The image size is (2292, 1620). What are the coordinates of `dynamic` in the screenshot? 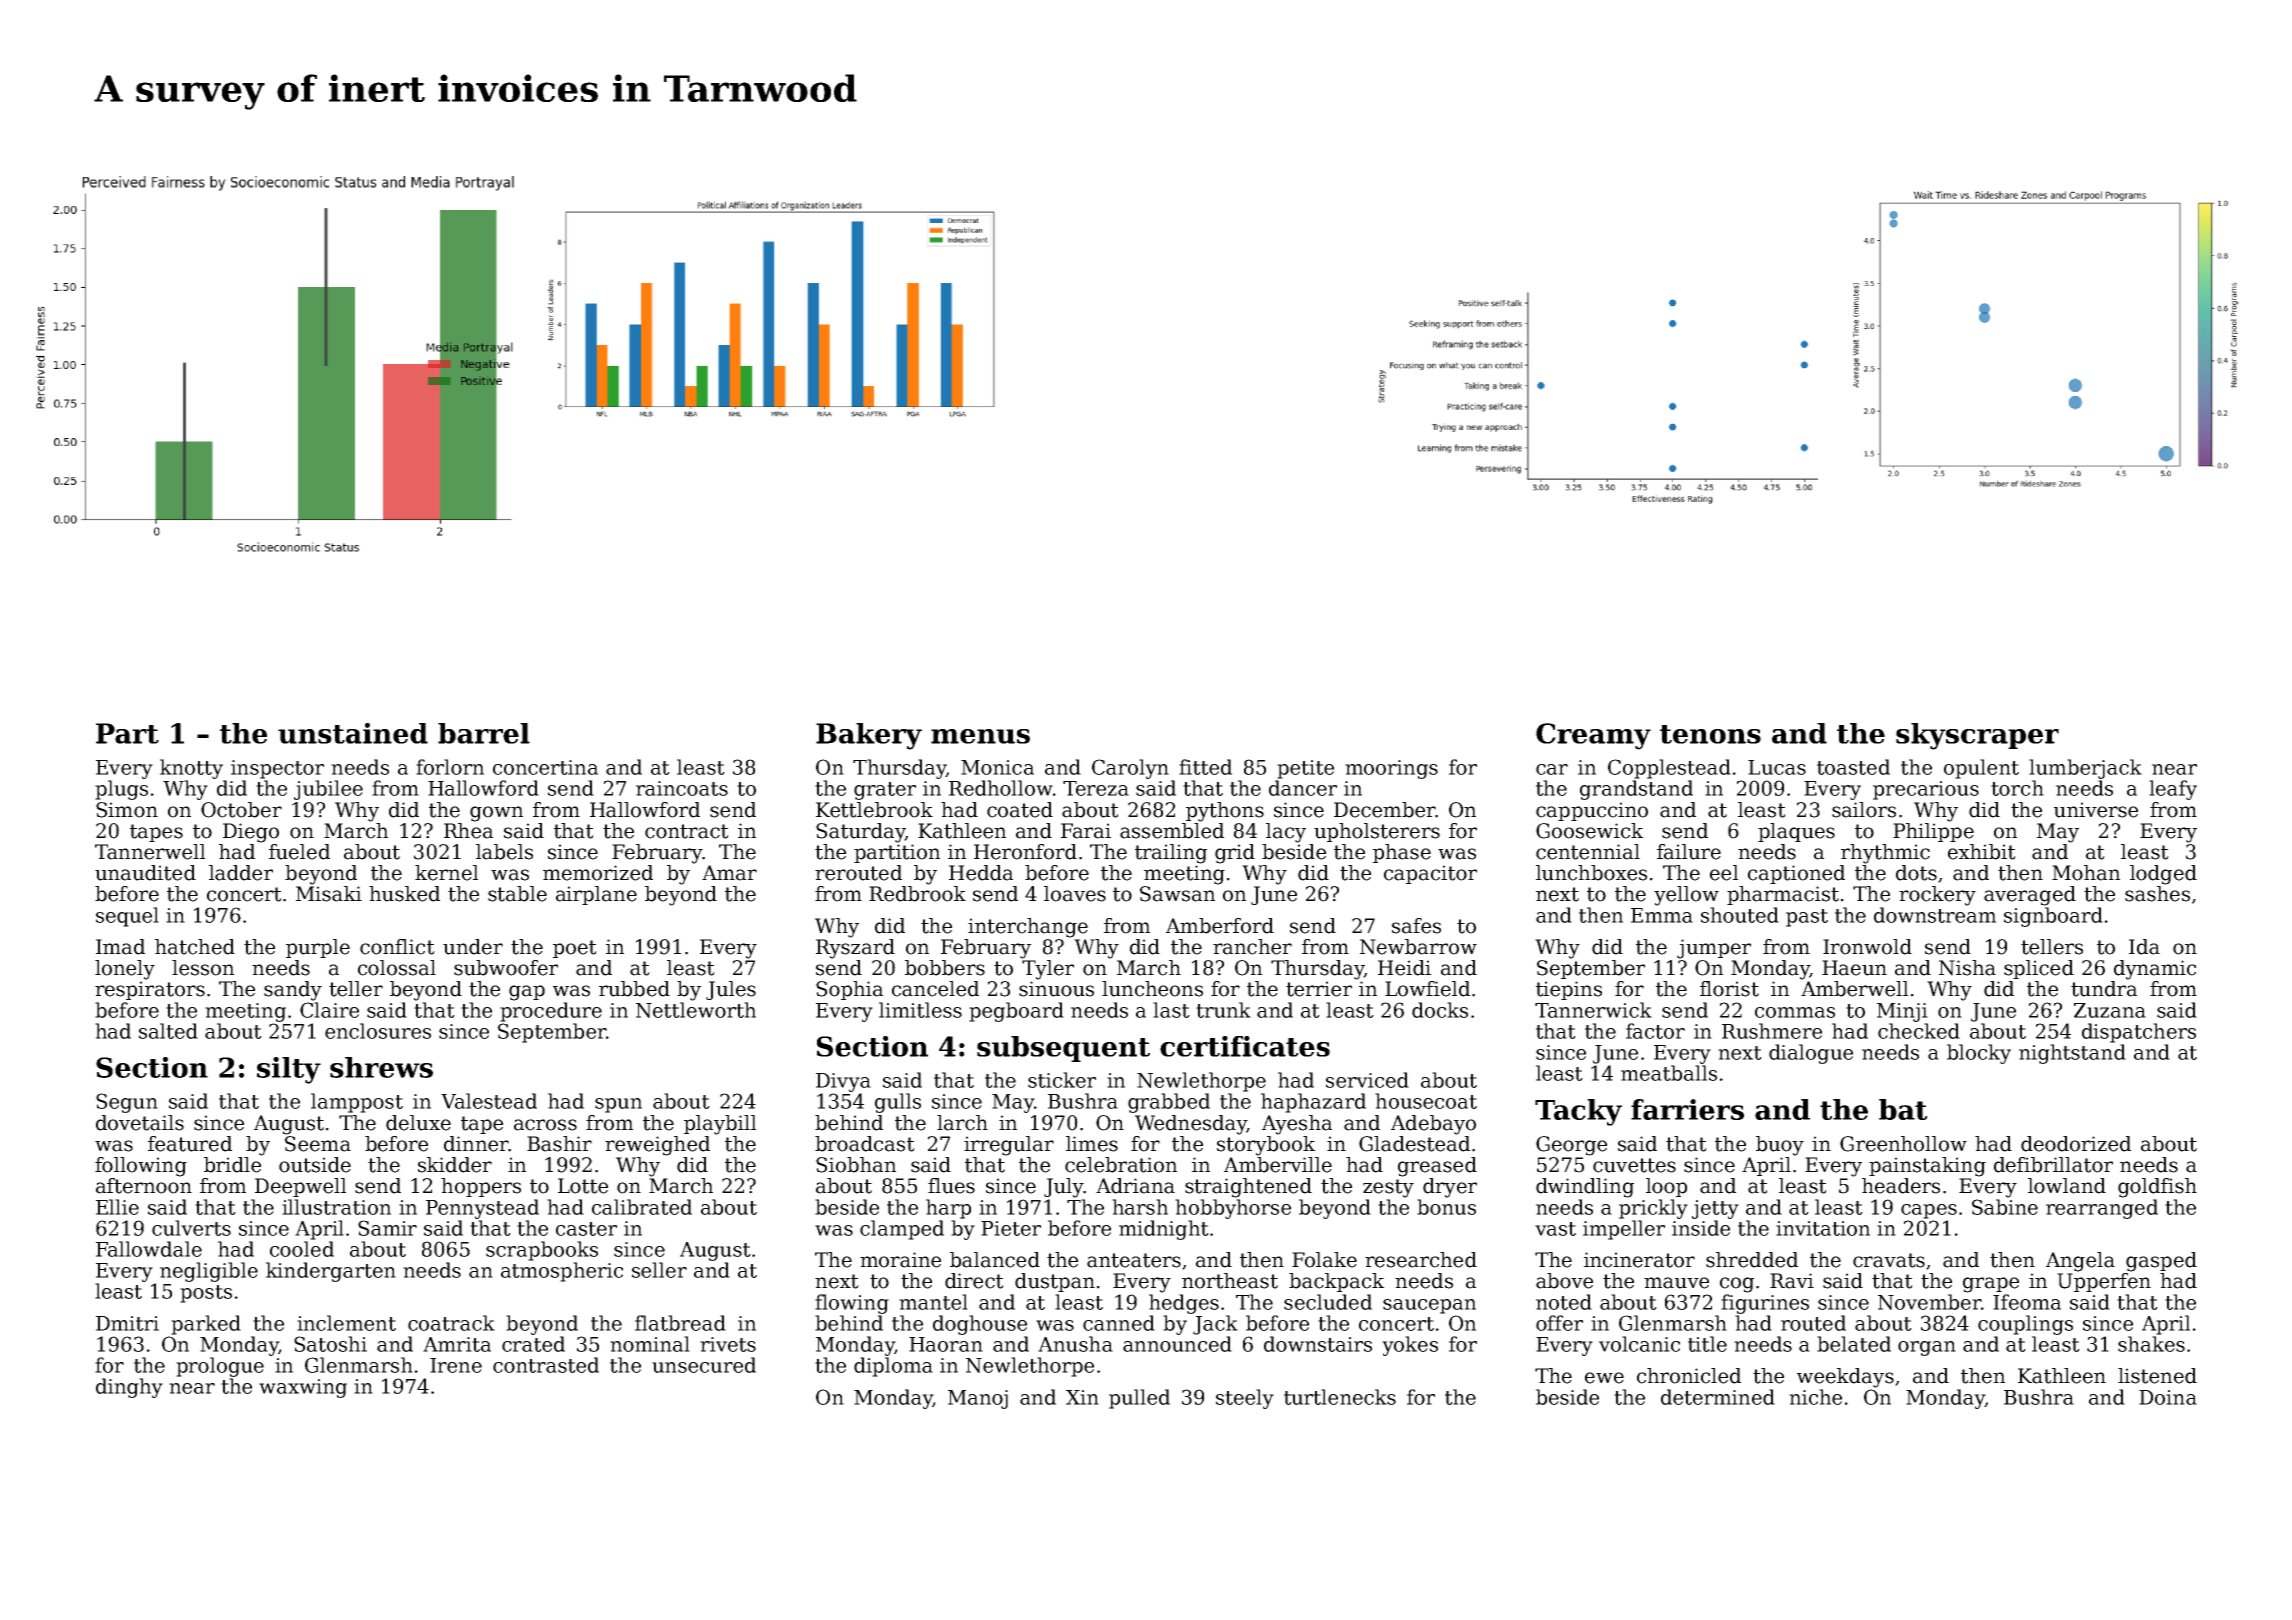 It's located at (2155, 970).
